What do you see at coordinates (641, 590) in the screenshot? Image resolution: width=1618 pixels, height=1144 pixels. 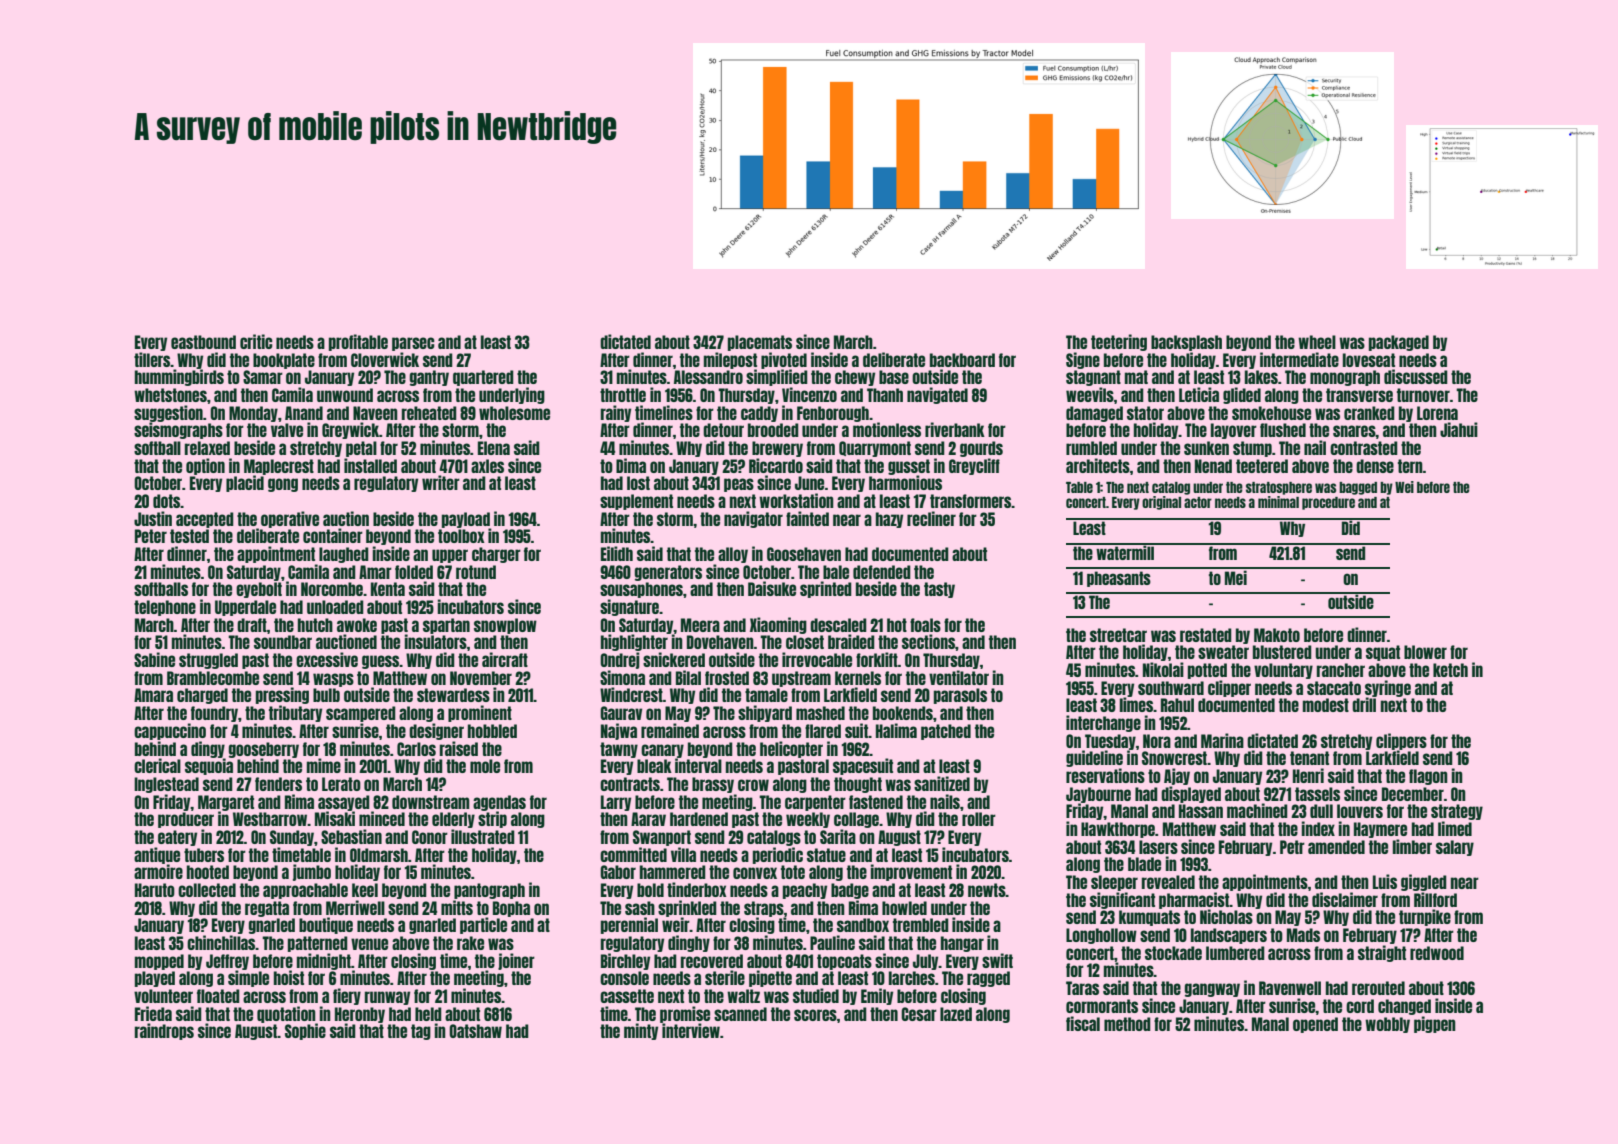 I see `sousaphones` at bounding box center [641, 590].
